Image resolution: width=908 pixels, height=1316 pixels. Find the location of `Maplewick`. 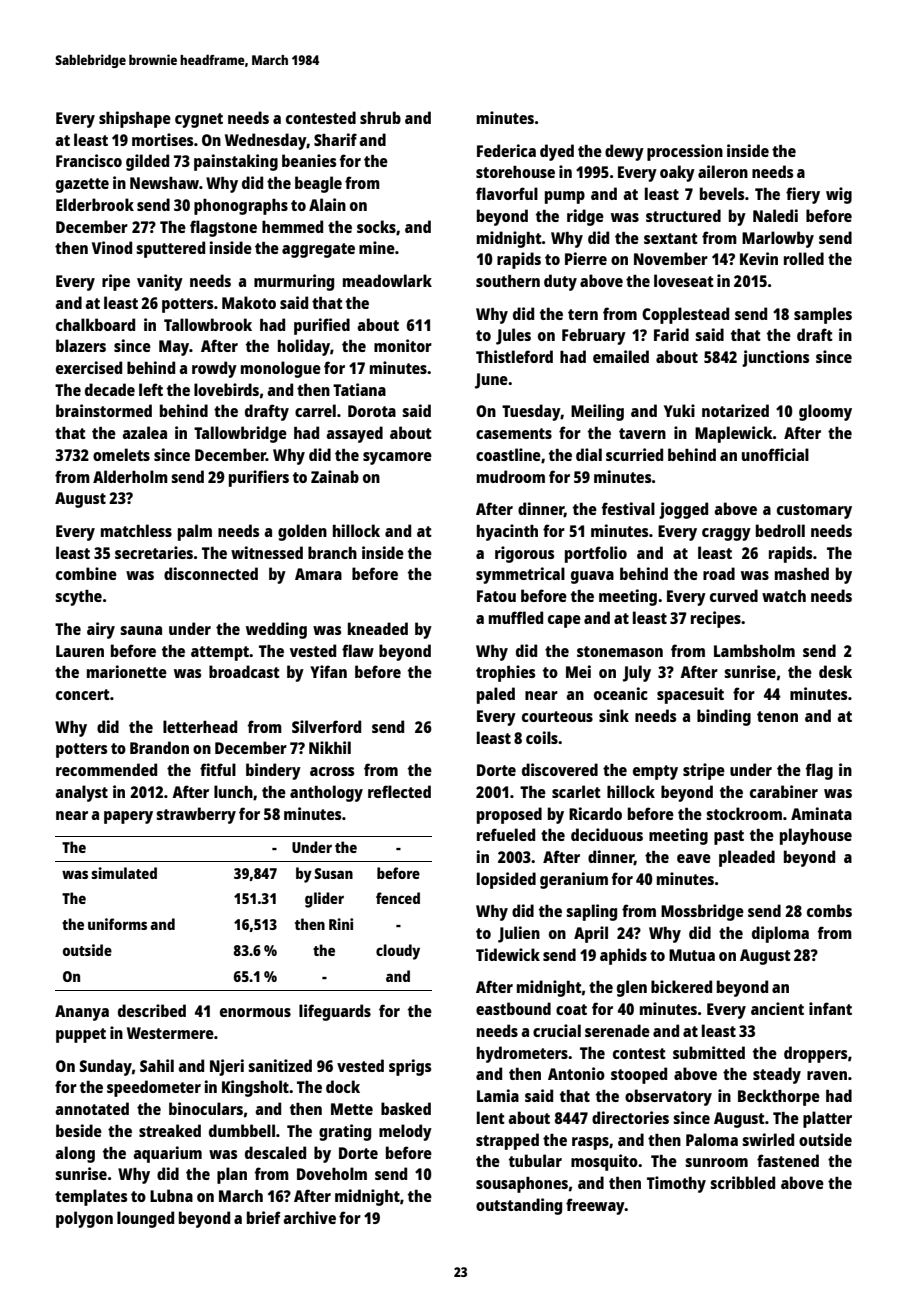

Maplewick is located at coordinates (734, 434).
